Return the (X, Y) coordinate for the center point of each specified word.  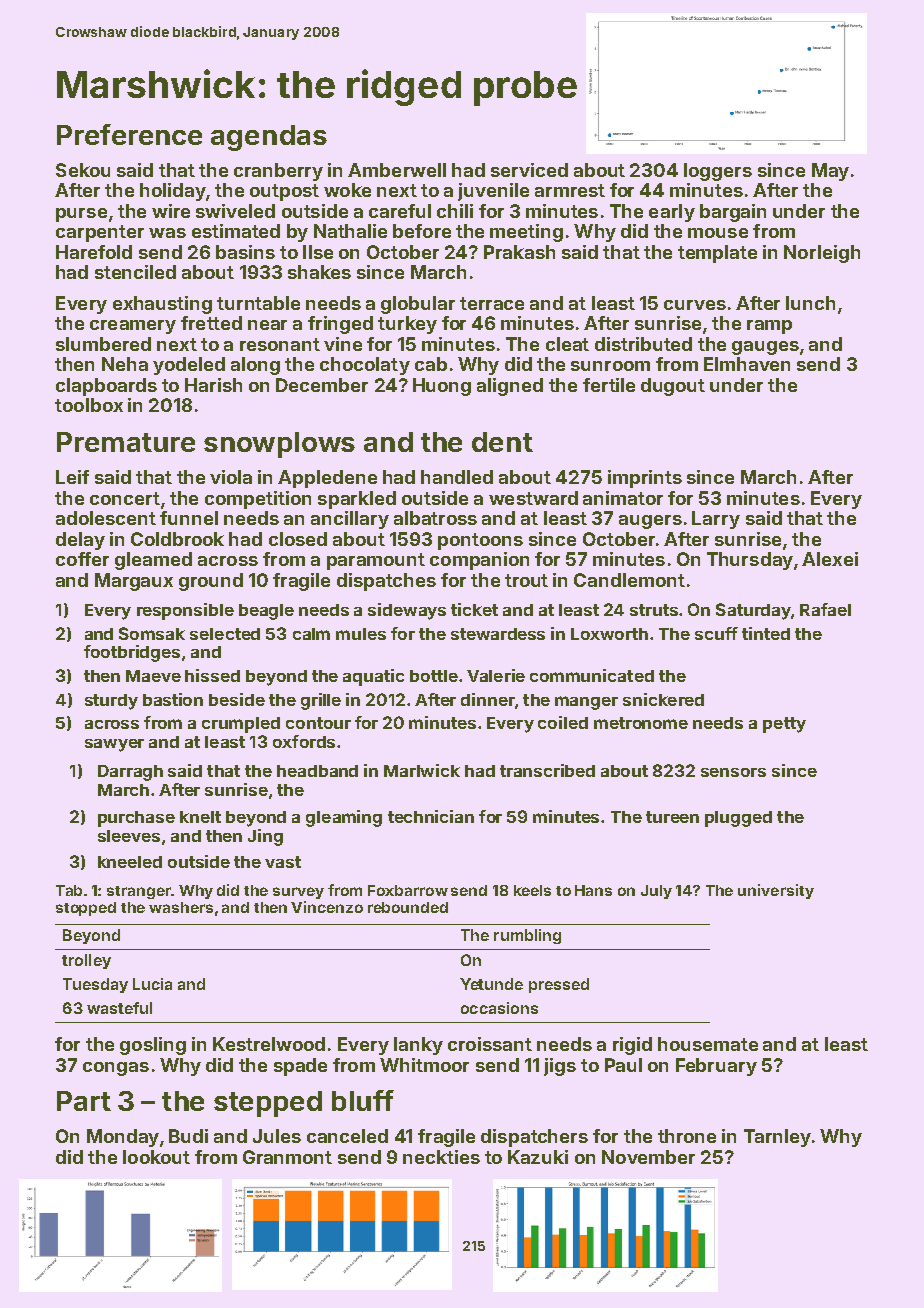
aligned (510, 387)
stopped (86, 909)
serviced (529, 170)
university (776, 891)
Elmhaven (747, 364)
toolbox (89, 405)
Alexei (830, 559)
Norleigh (822, 254)
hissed (212, 675)
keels (532, 890)
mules (361, 634)
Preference (129, 134)
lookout (156, 1157)
